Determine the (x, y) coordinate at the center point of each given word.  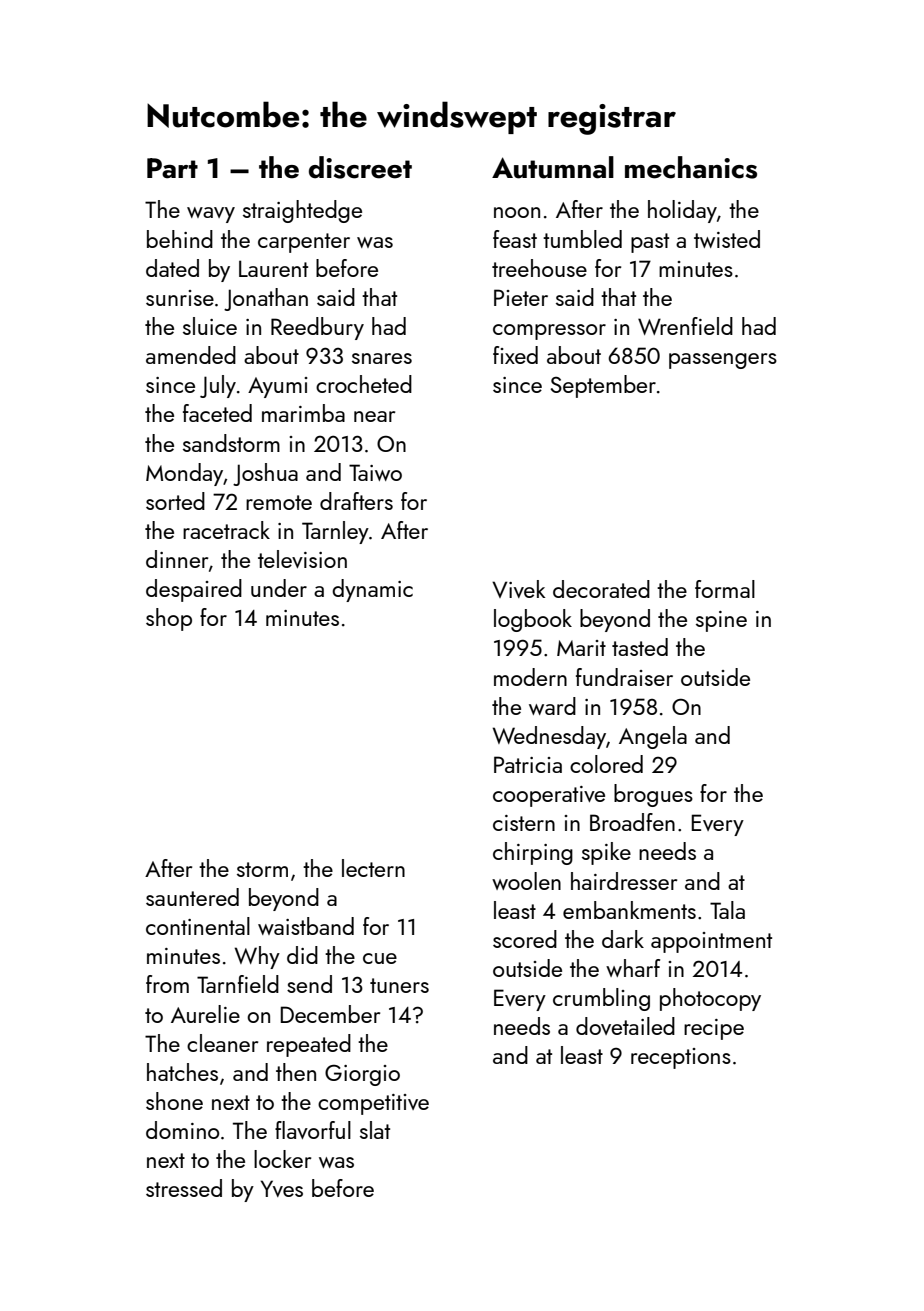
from (167, 984)
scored (525, 939)
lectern (373, 868)
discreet (360, 167)
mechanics (691, 167)
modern (530, 677)
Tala (727, 910)
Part (172, 168)
